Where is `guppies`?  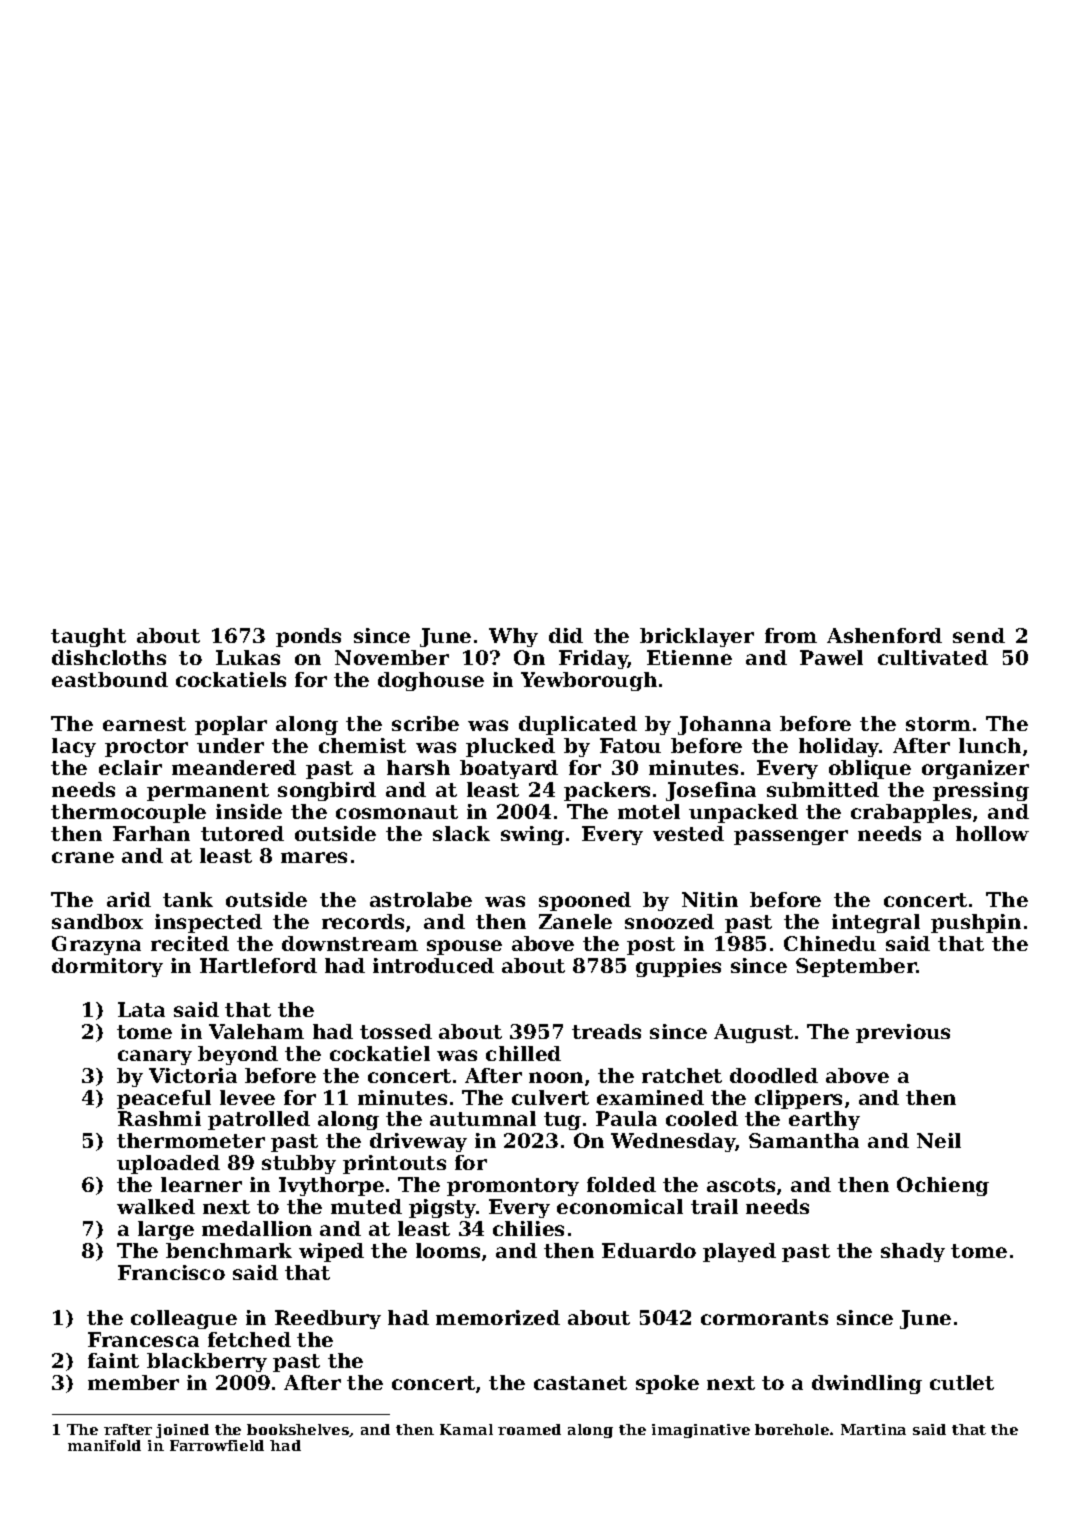
guppies is located at coordinates (678, 967).
